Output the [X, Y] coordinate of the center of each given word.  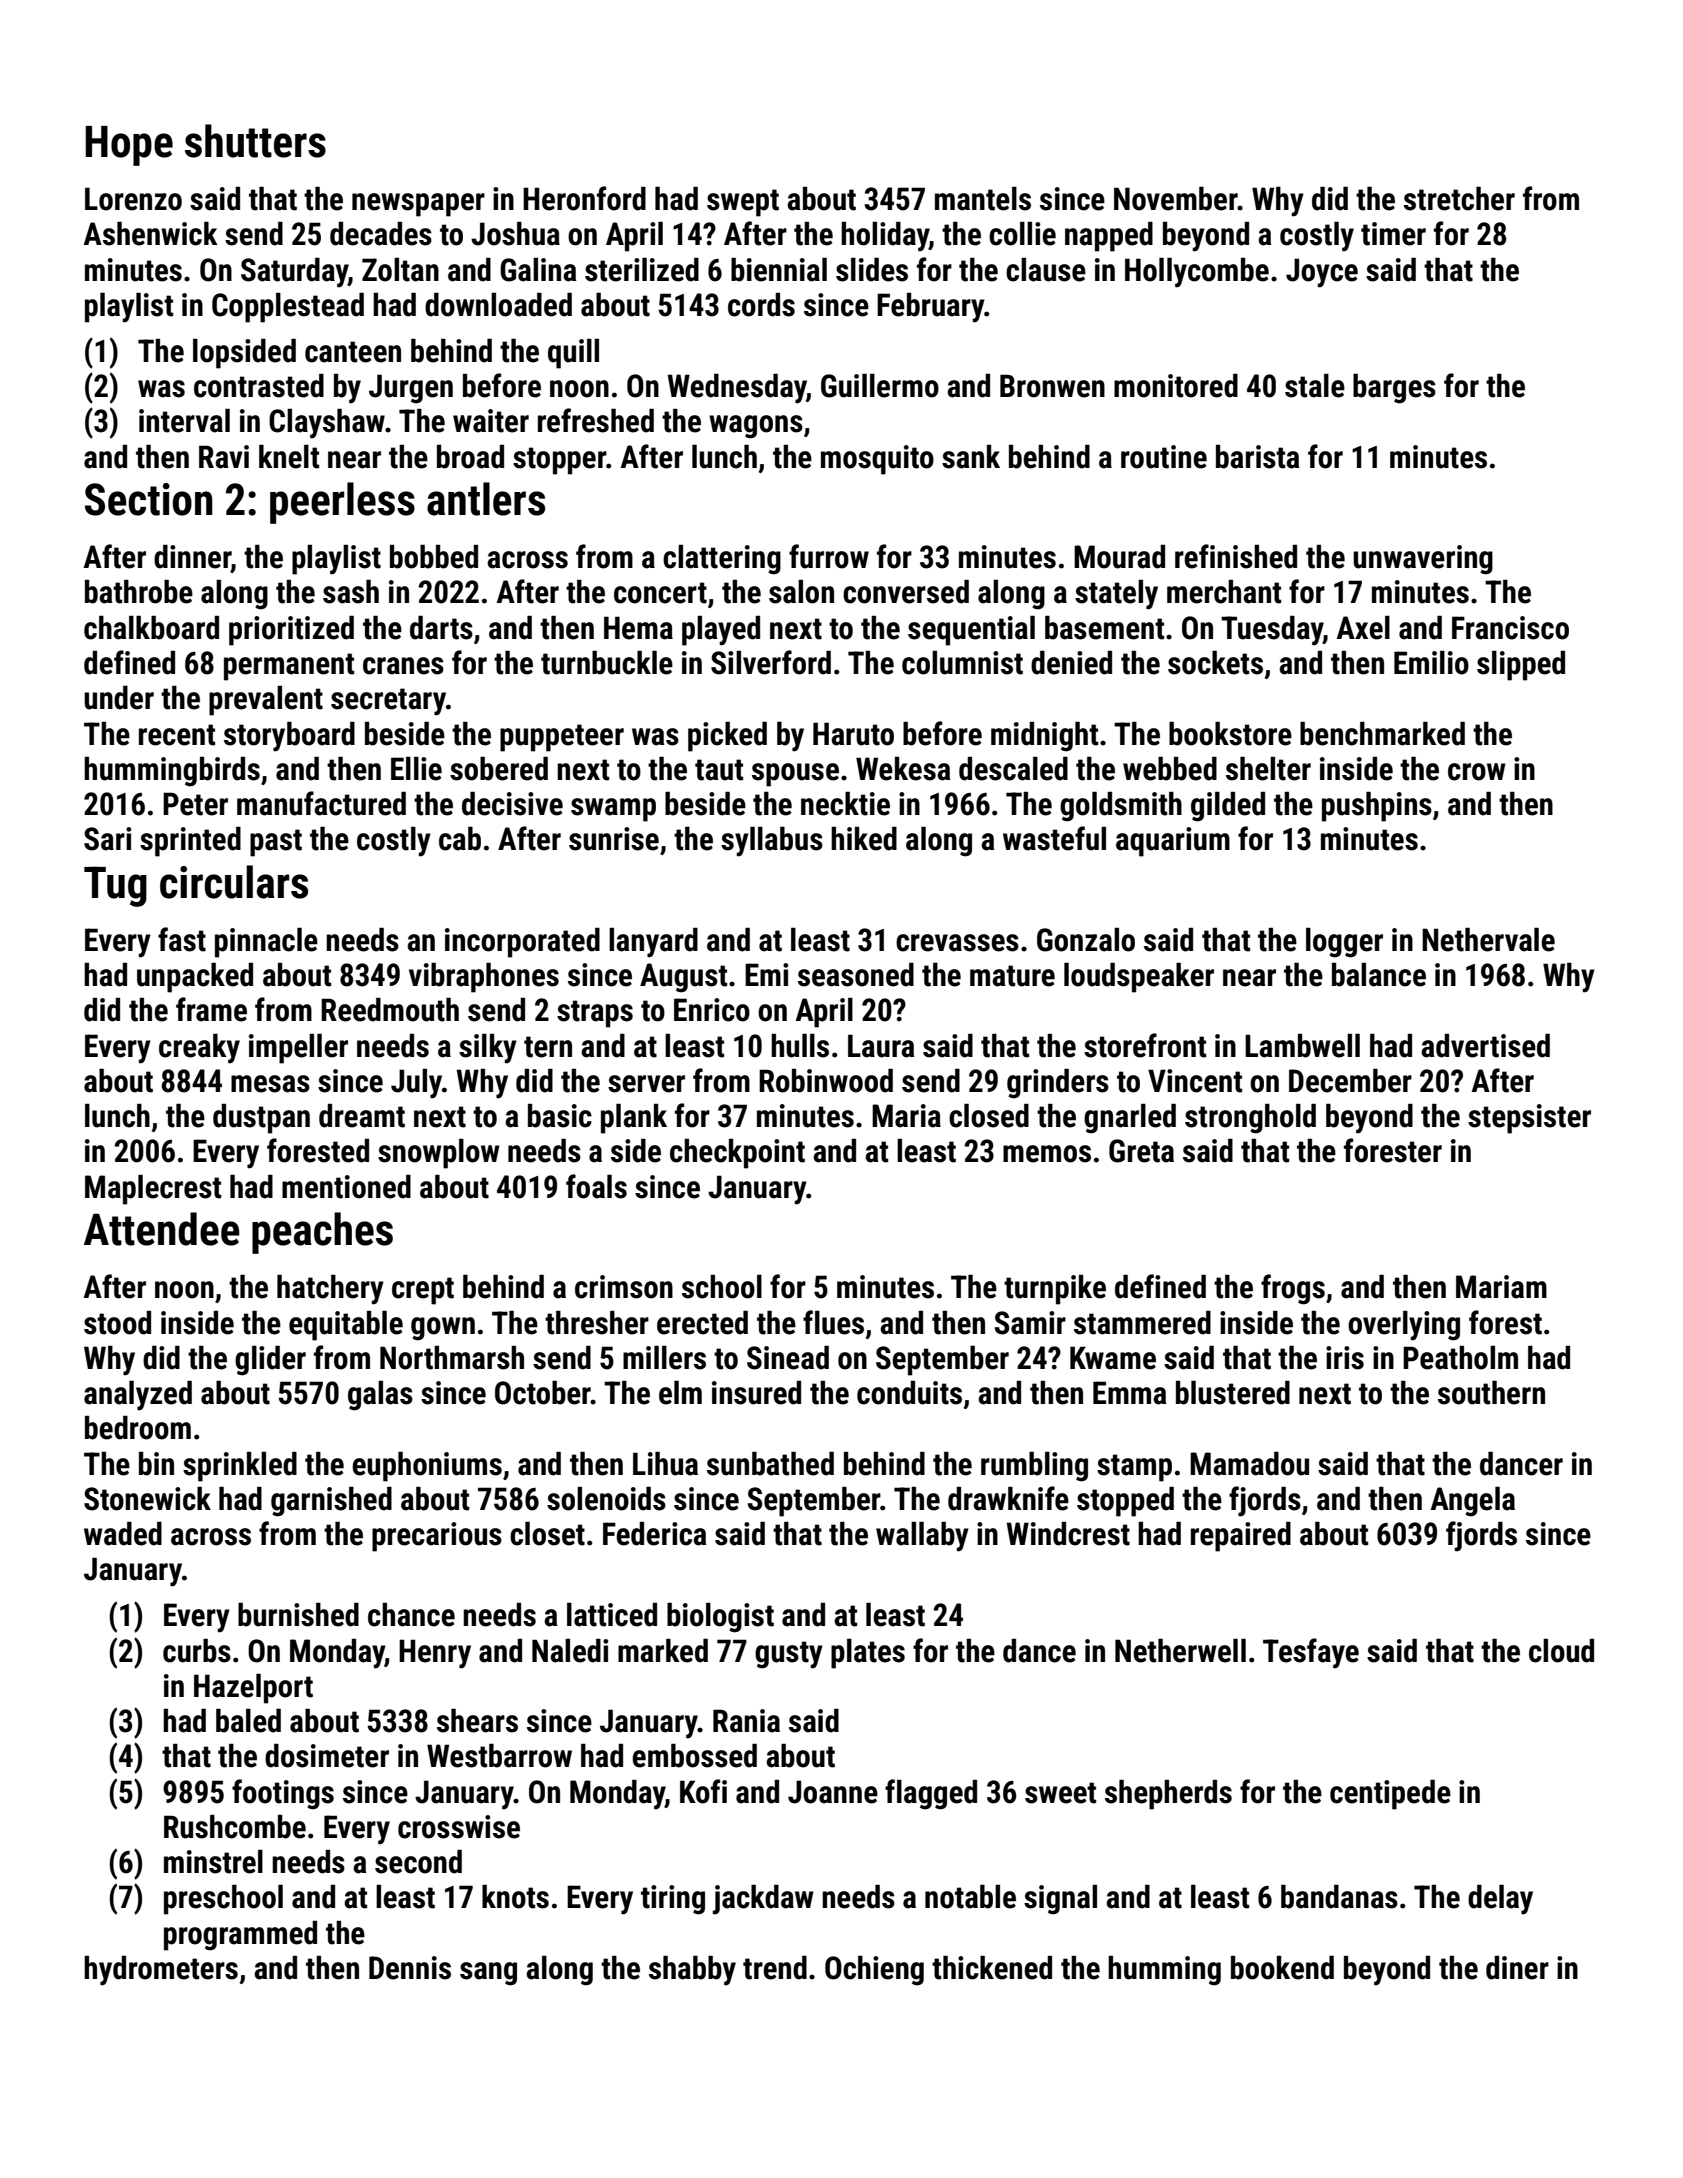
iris [1345, 1358]
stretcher [1459, 199]
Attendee [162, 1229]
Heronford [584, 198]
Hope [129, 146]
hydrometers [161, 1971]
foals [596, 1186]
